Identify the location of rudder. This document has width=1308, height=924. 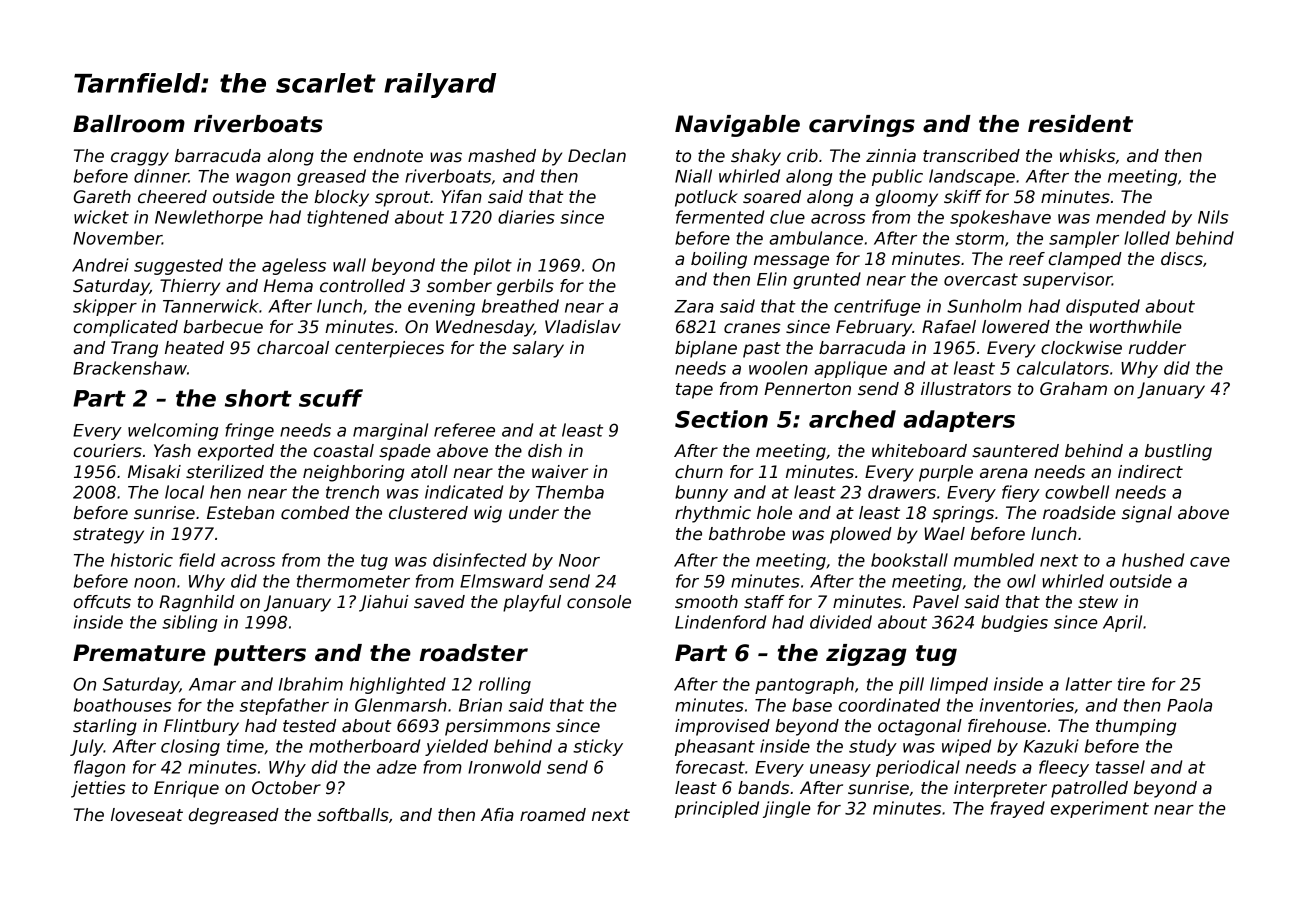
(1157, 348).
